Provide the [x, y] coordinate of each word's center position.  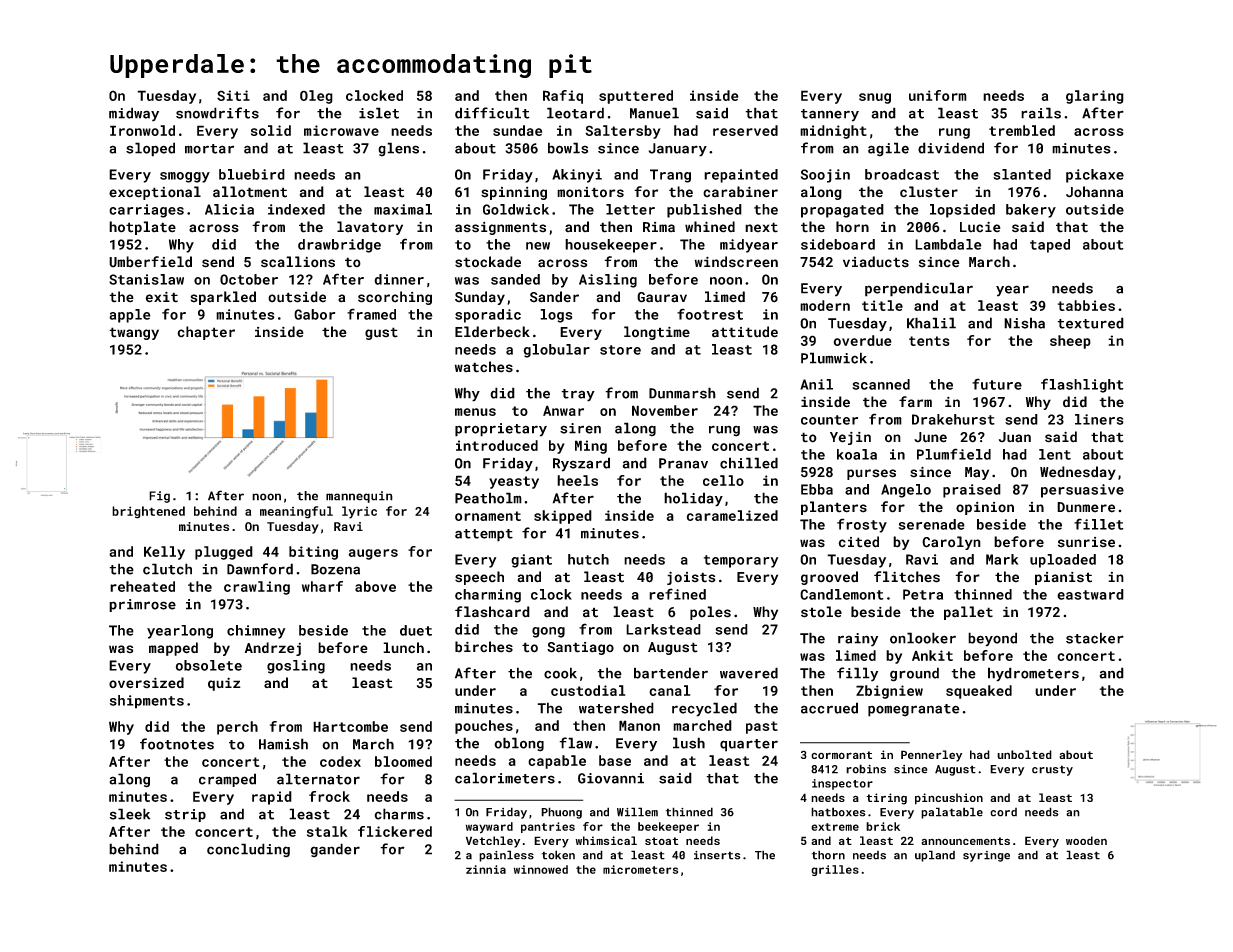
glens [398, 149]
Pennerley [931, 756]
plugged [224, 553]
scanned [881, 384]
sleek [130, 814]
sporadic [488, 316]
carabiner [740, 192]
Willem [637, 812]
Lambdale [948, 244]
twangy [134, 333]
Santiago [580, 648]
